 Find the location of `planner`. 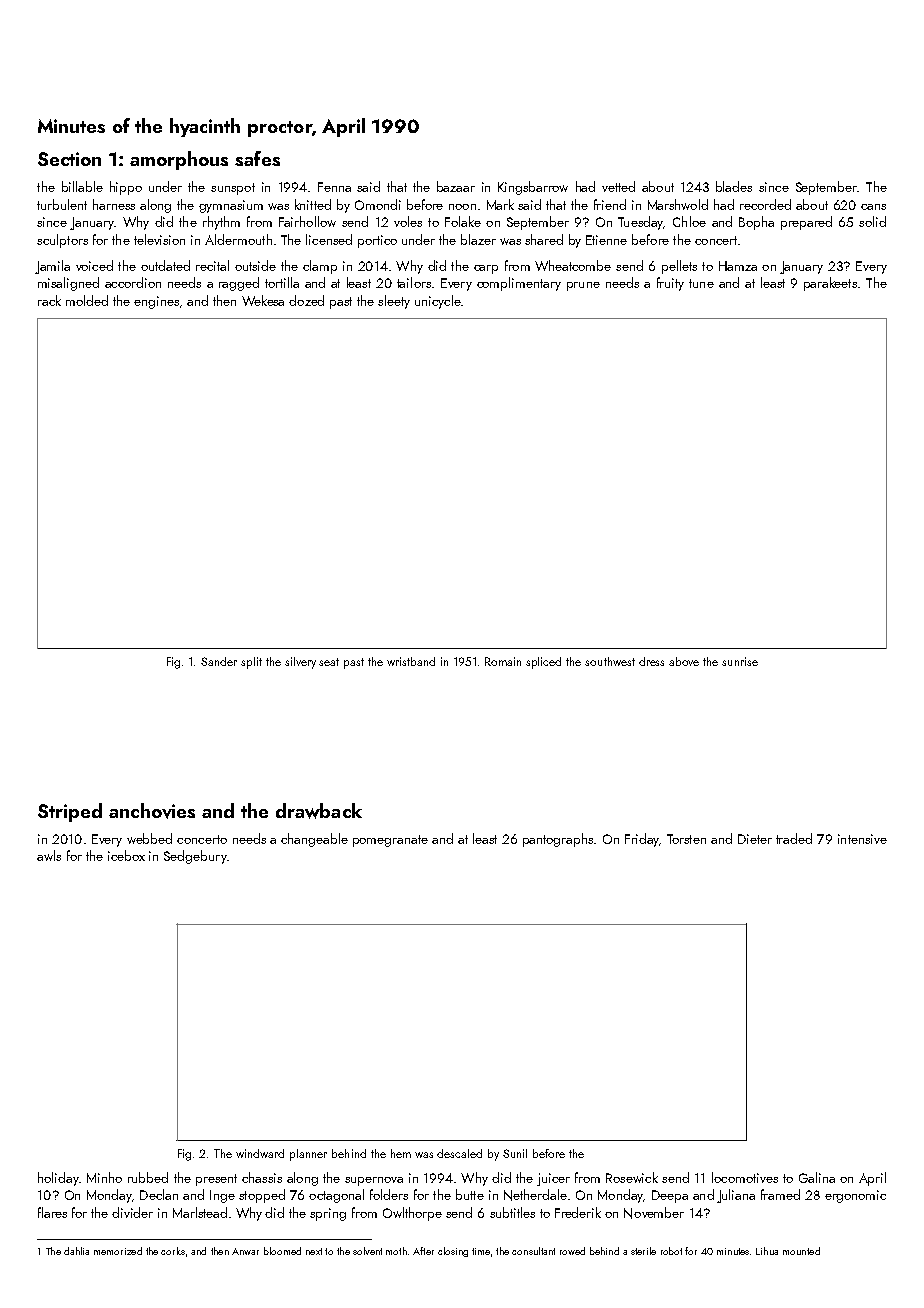

planner is located at coordinates (308, 1155).
